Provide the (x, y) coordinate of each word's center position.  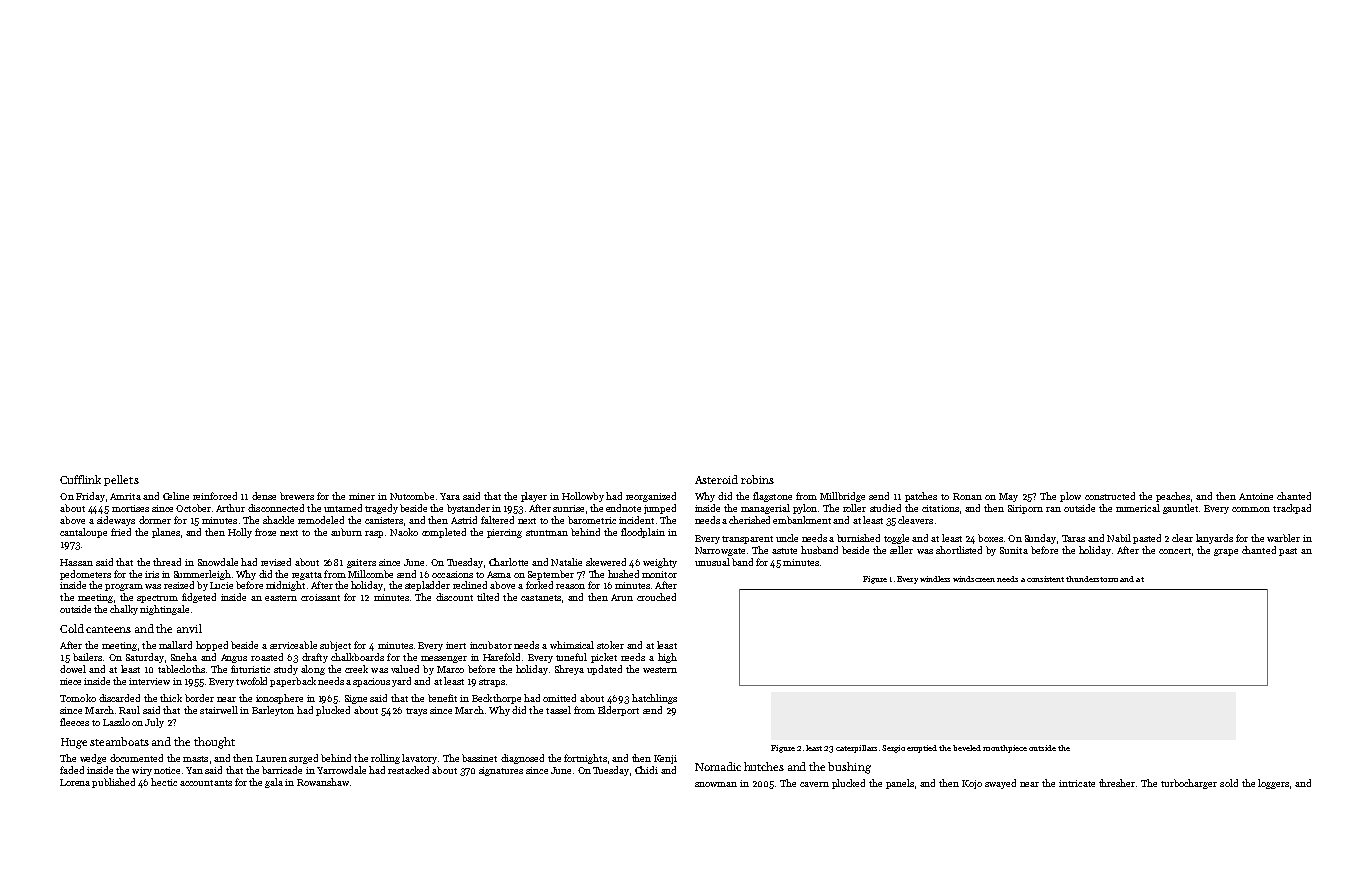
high (667, 658)
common (1251, 509)
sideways (116, 521)
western (660, 670)
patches (921, 497)
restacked (408, 770)
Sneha (184, 657)
